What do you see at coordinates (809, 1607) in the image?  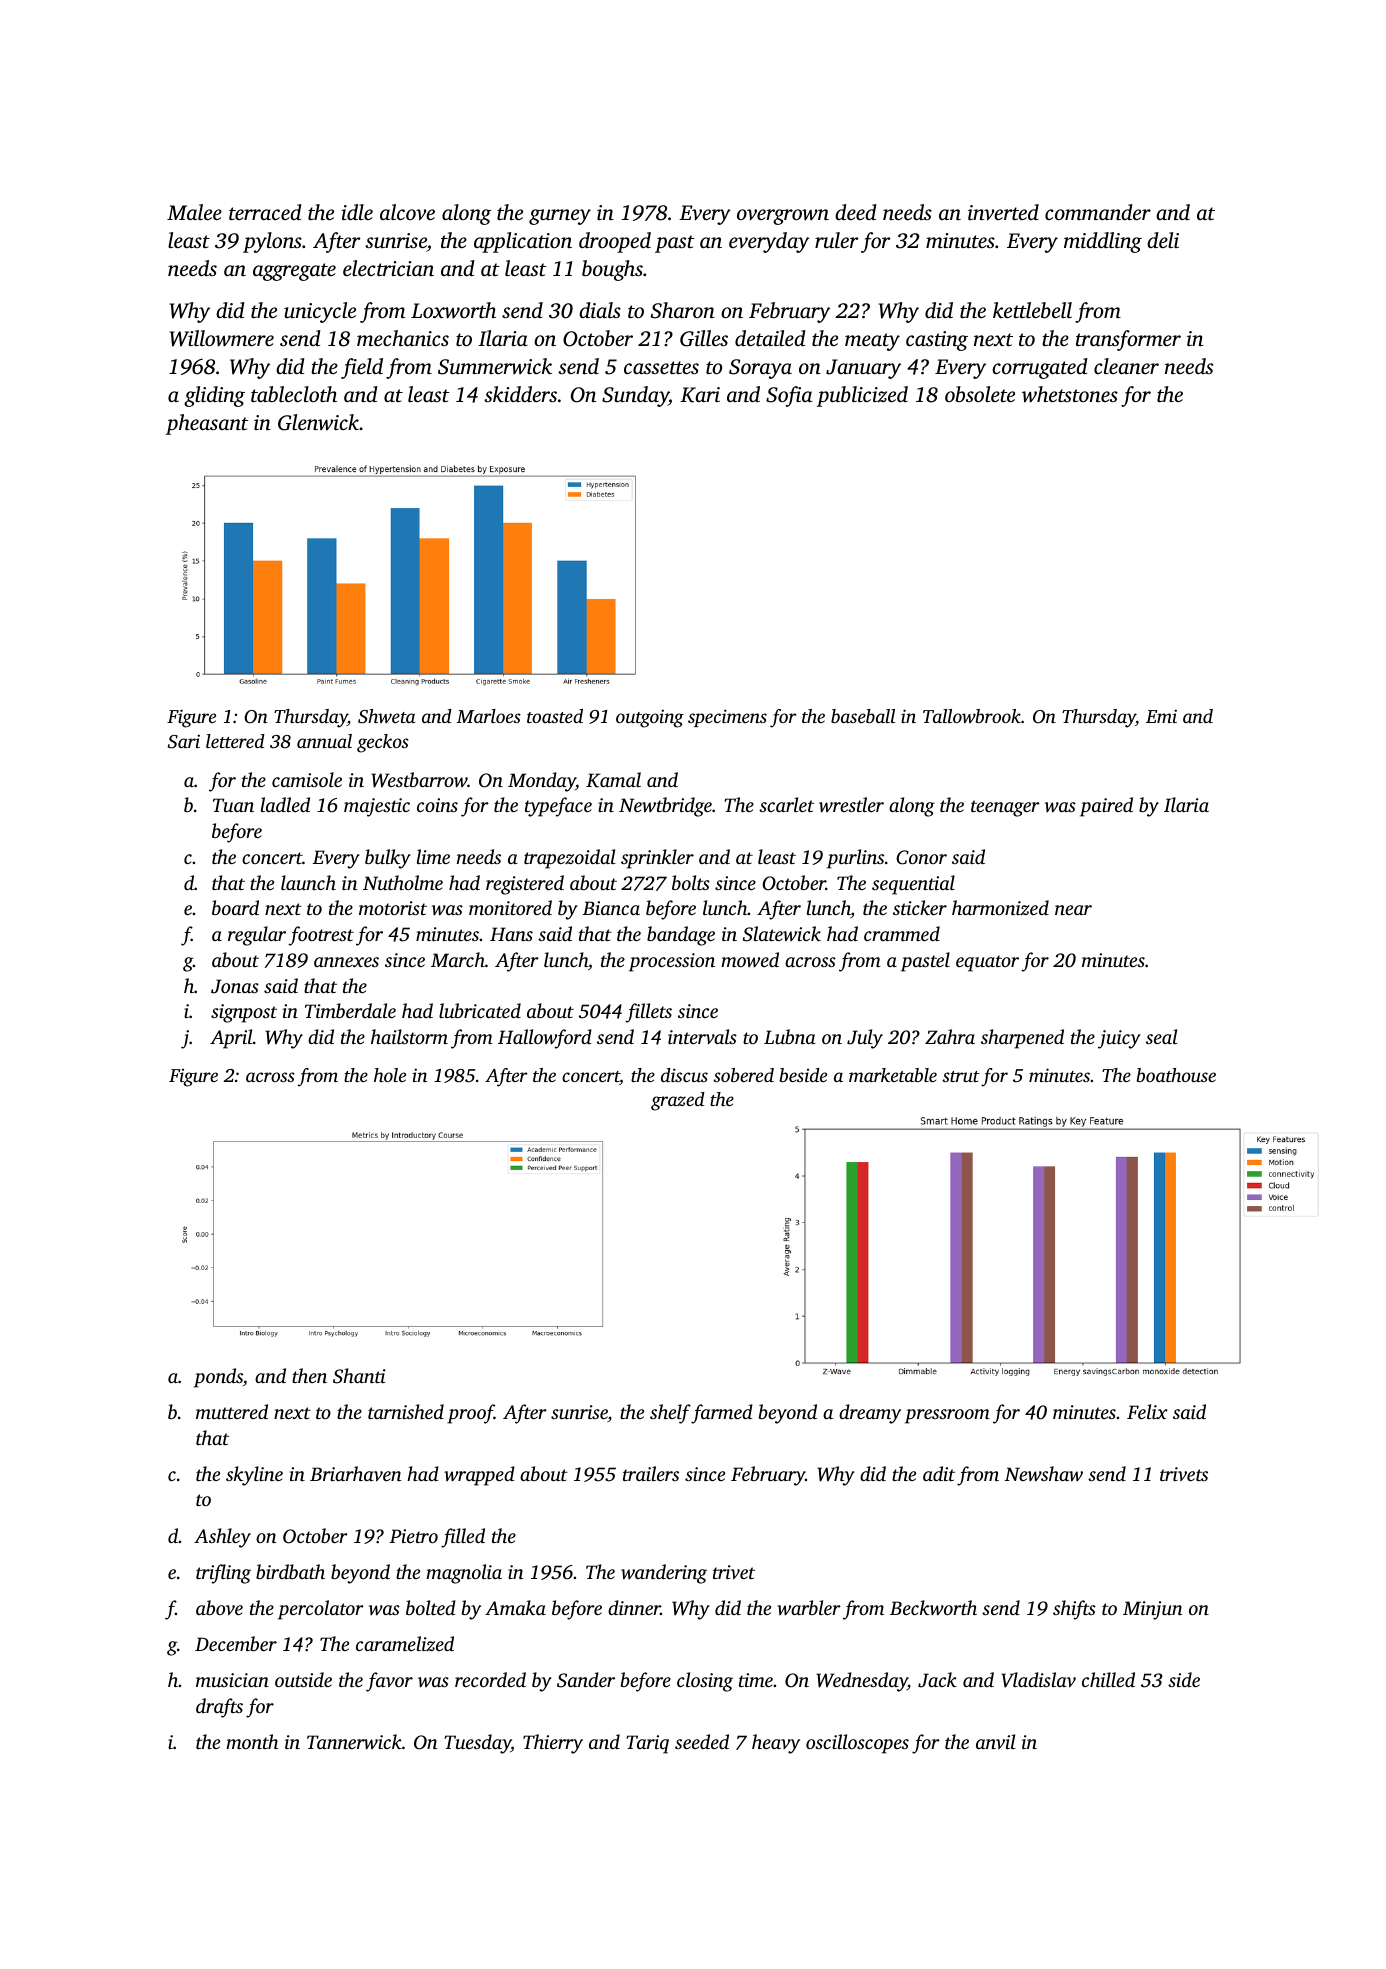 I see `warbler` at bounding box center [809, 1607].
